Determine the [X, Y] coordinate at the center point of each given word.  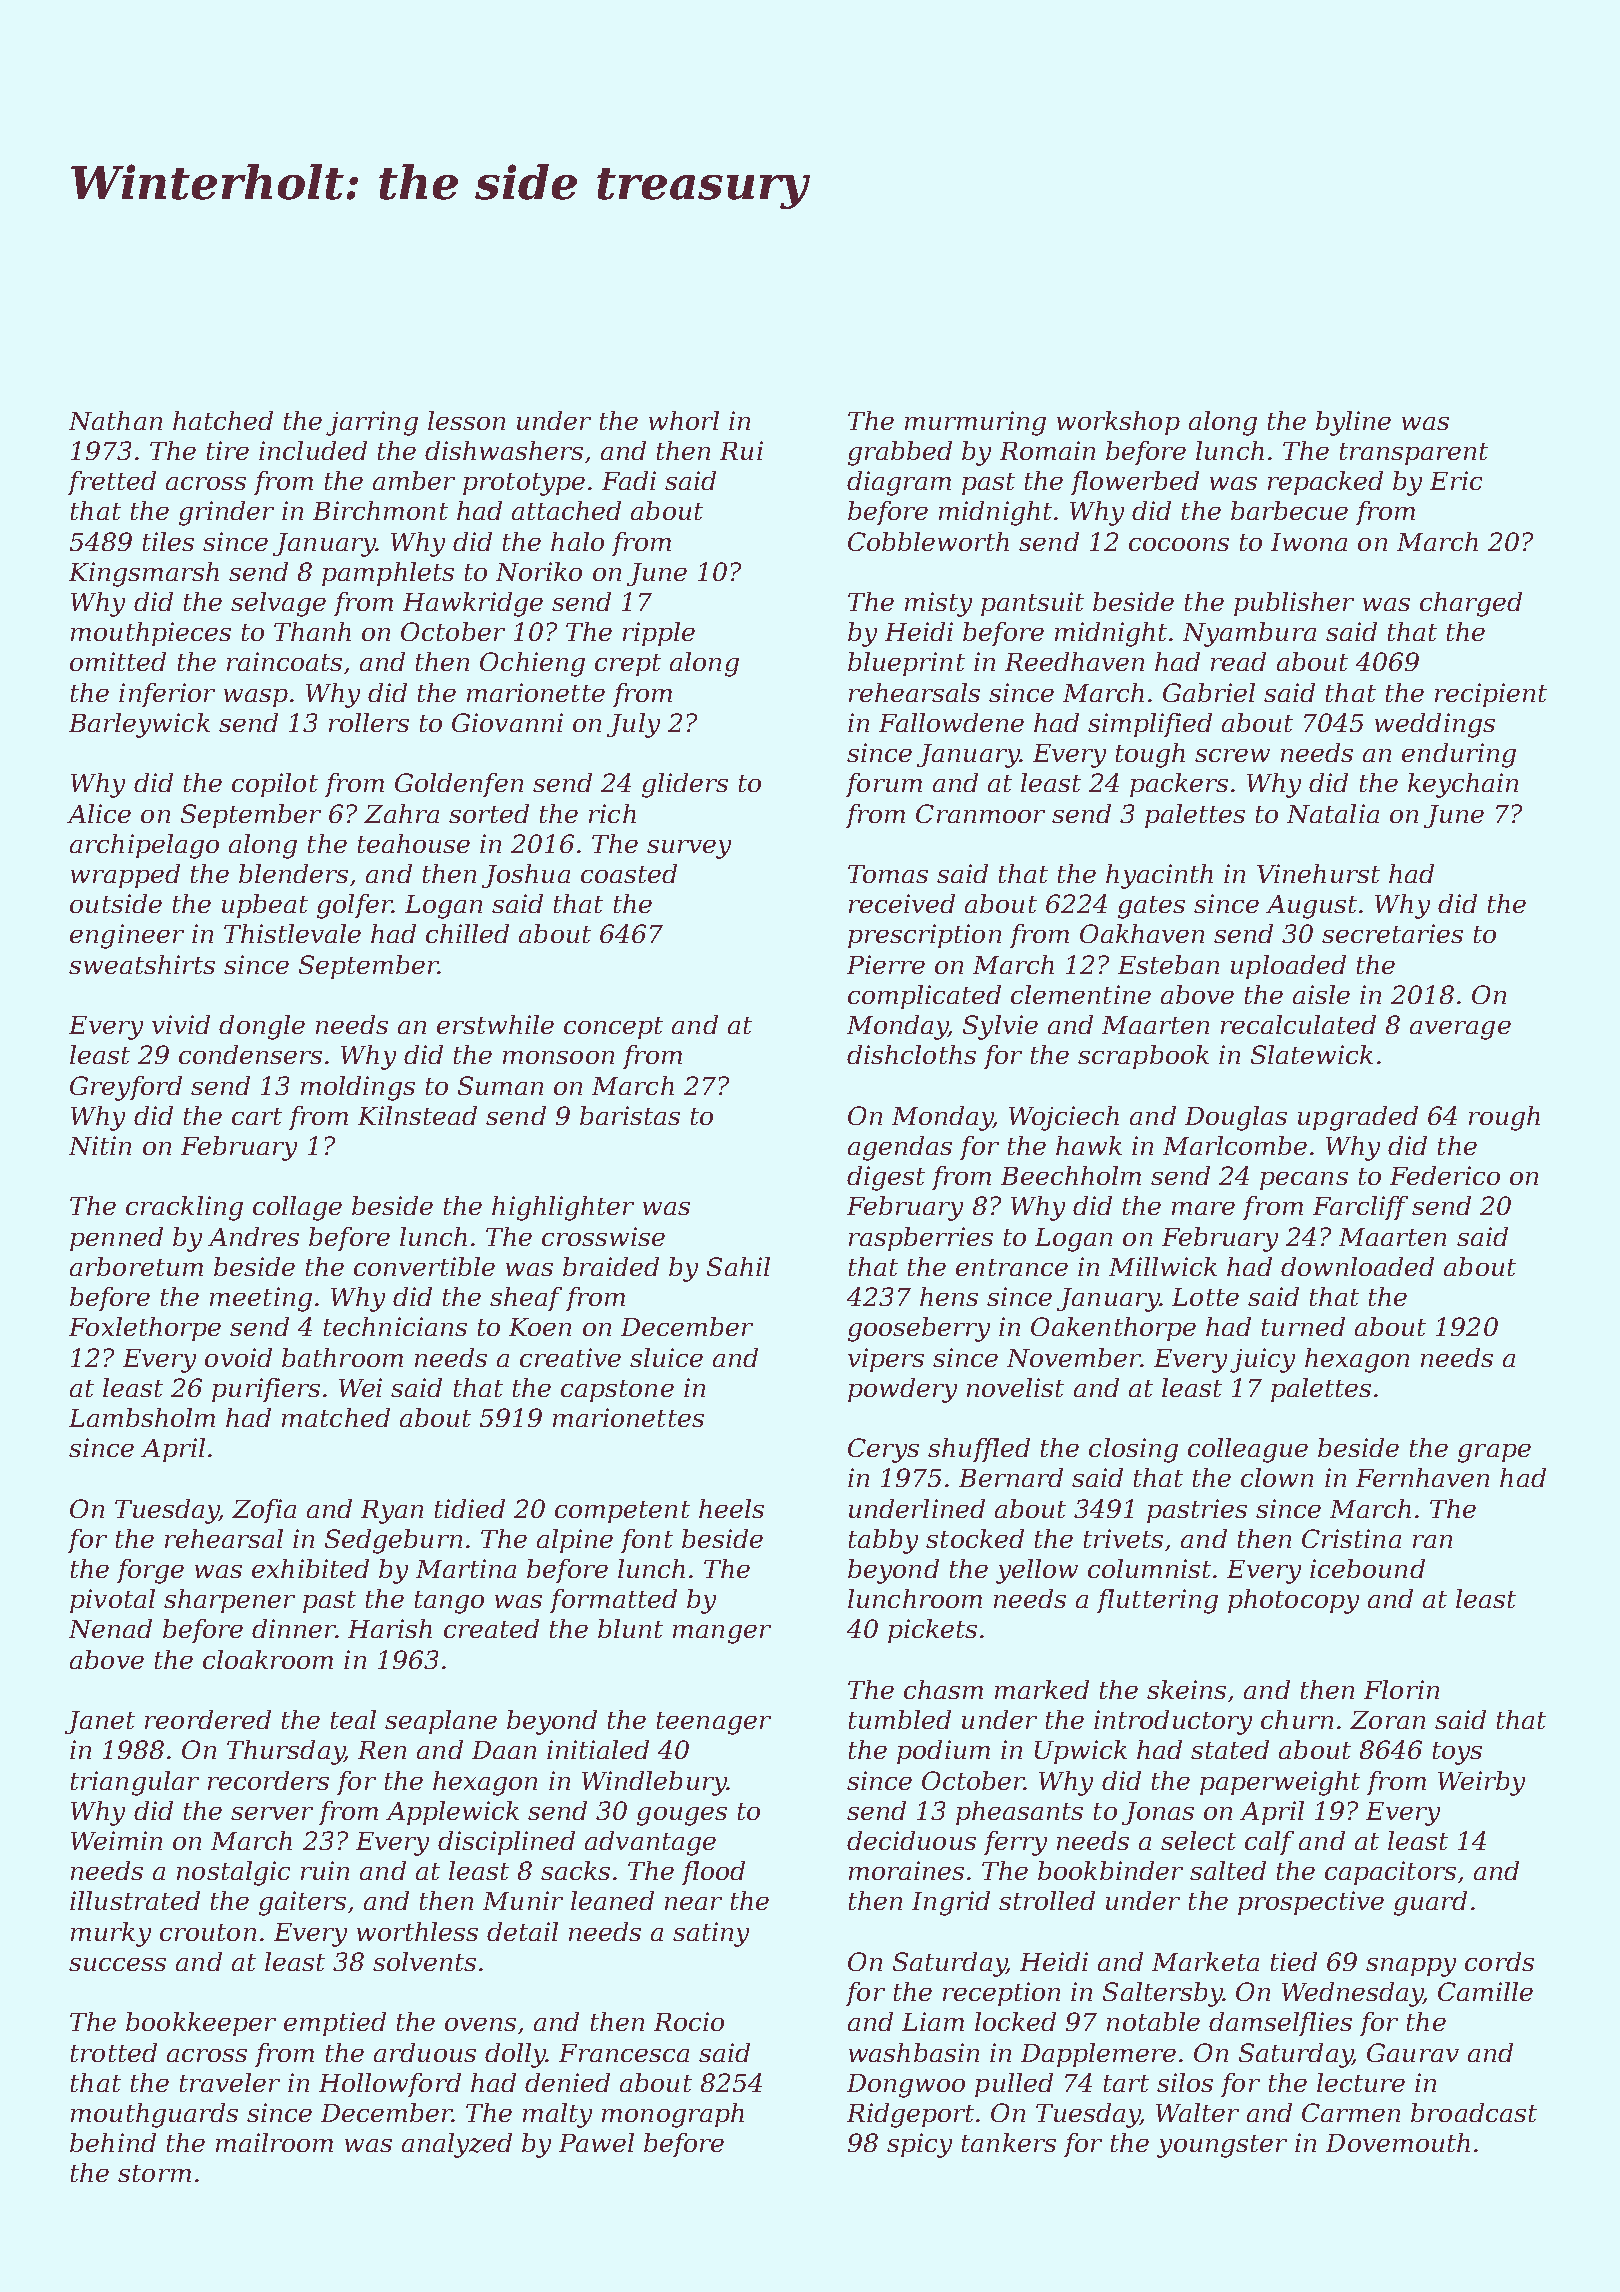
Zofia [264, 1511]
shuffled [979, 1450]
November [1074, 1357]
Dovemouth [1398, 2142]
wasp [256, 698]
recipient [1491, 695]
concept [613, 1028]
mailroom [274, 2142]
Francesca [624, 2053]
